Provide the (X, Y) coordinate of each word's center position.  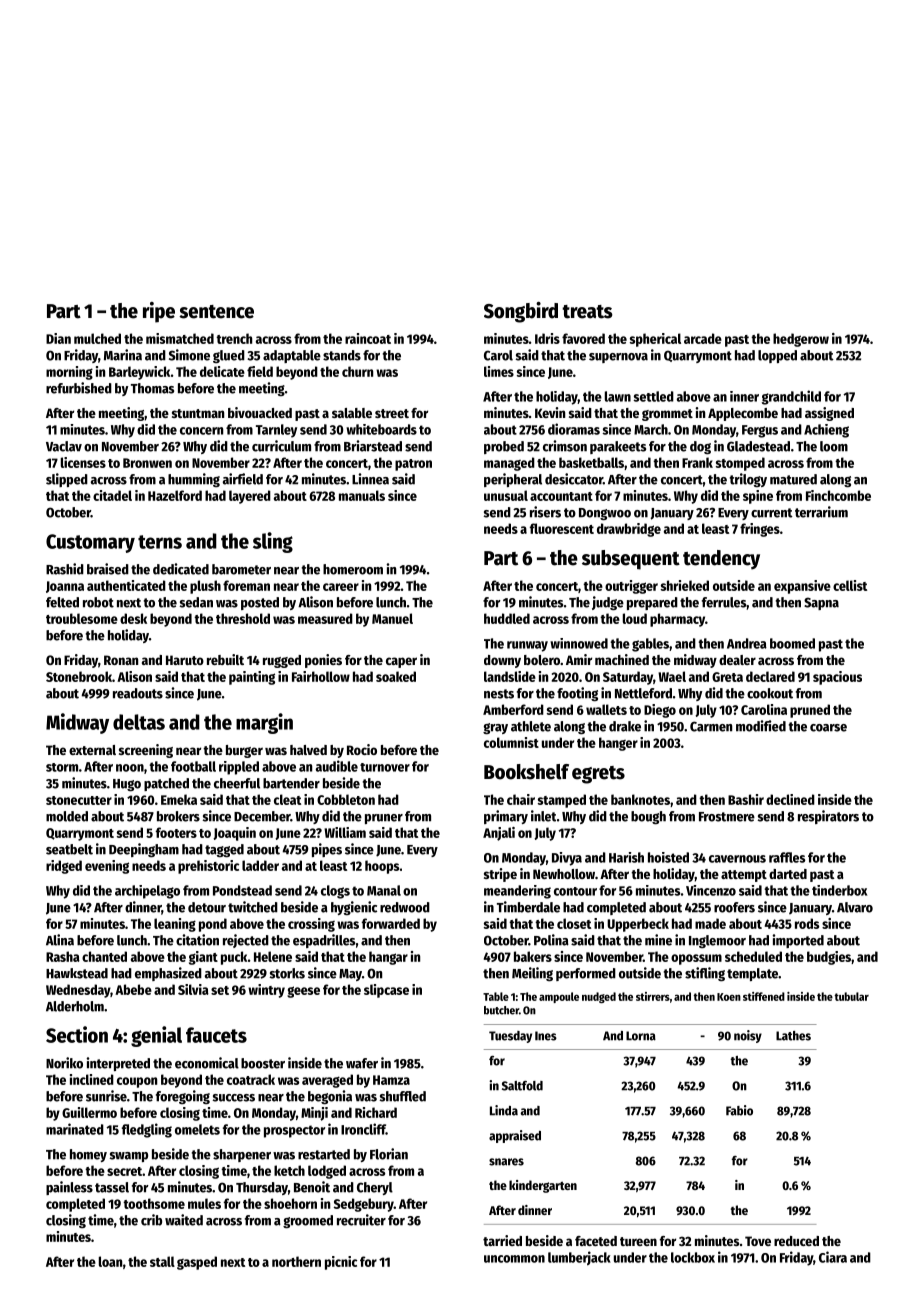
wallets (606, 709)
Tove (758, 1241)
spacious (837, 678)
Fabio (739, 1110)
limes (499, 371)
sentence (216, 312)
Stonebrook (79, 676)
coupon (137, 1082)
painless (69, 1188)
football (193, 766)
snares (506, 1162)
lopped (777, 356)
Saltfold (522, 1086)
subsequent (631, 560)
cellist (850, 585)
